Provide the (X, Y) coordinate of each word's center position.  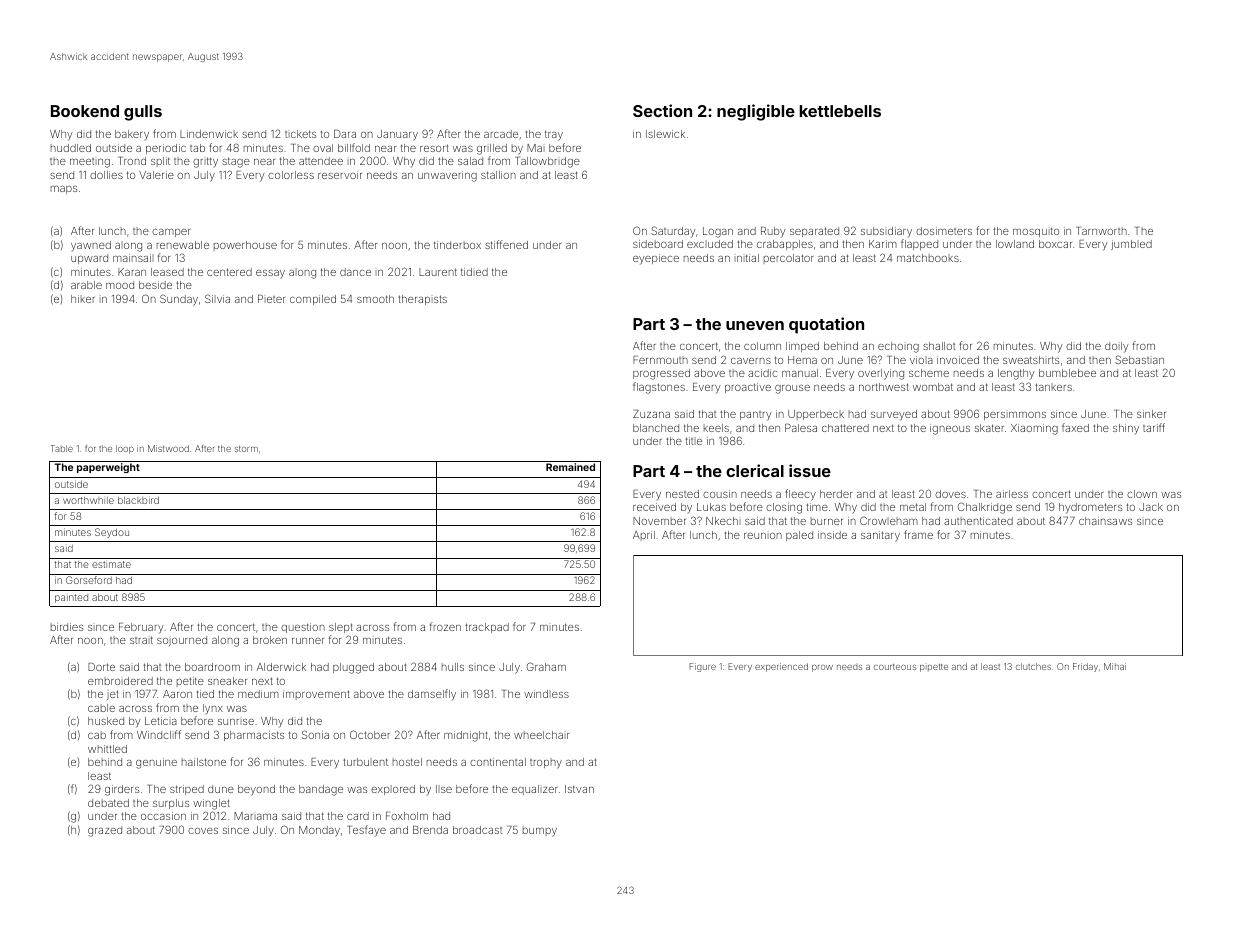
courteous (895, 667)
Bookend (85, 111)
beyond (256, 790)
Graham (546, 666)
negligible (756, 112)
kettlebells (840, 111)
